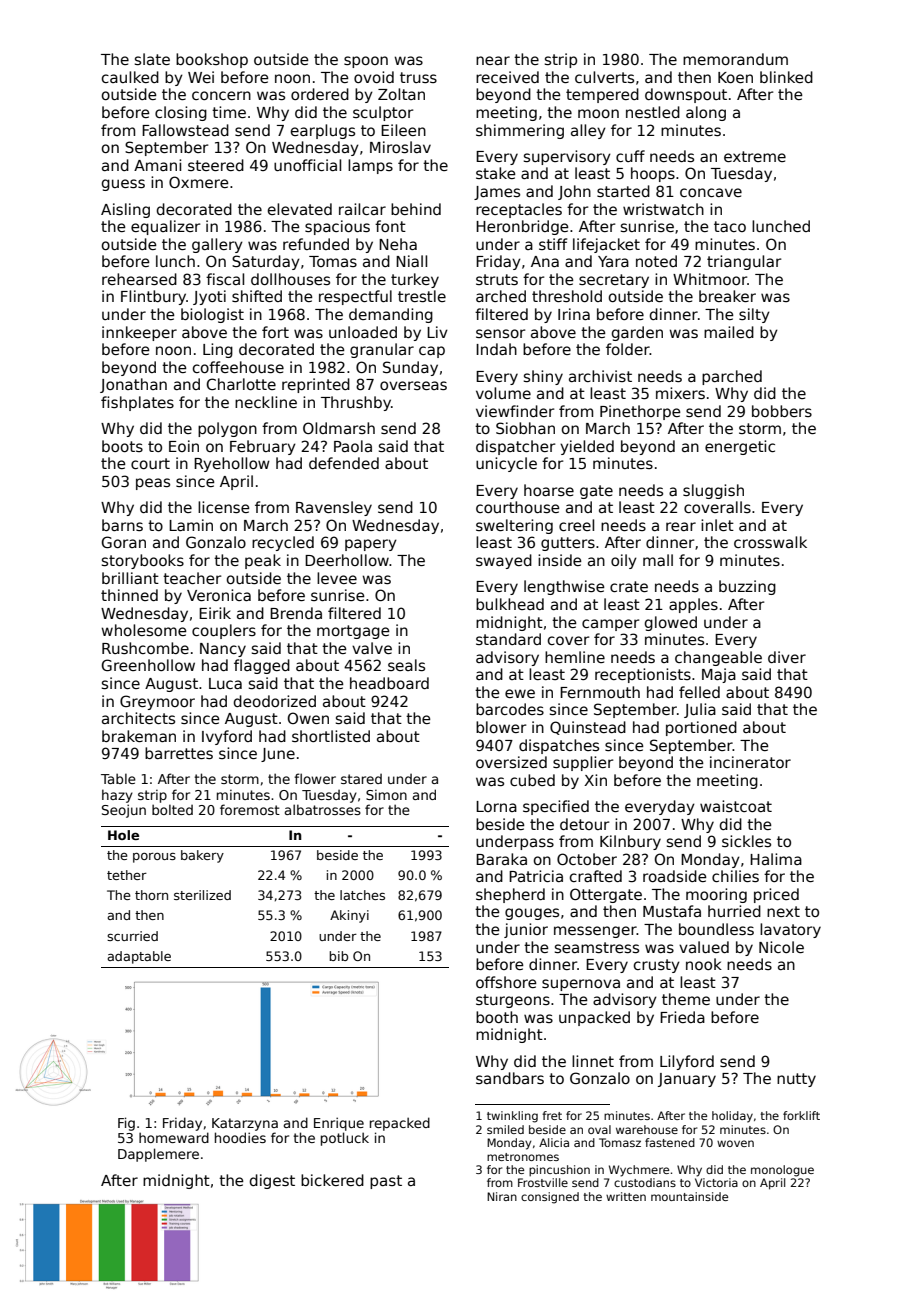 The image size is (924, 1308). What do you see at coordinates (510, 604) in the page?
I see `bulkhead` at bounding box center [510, 604].
